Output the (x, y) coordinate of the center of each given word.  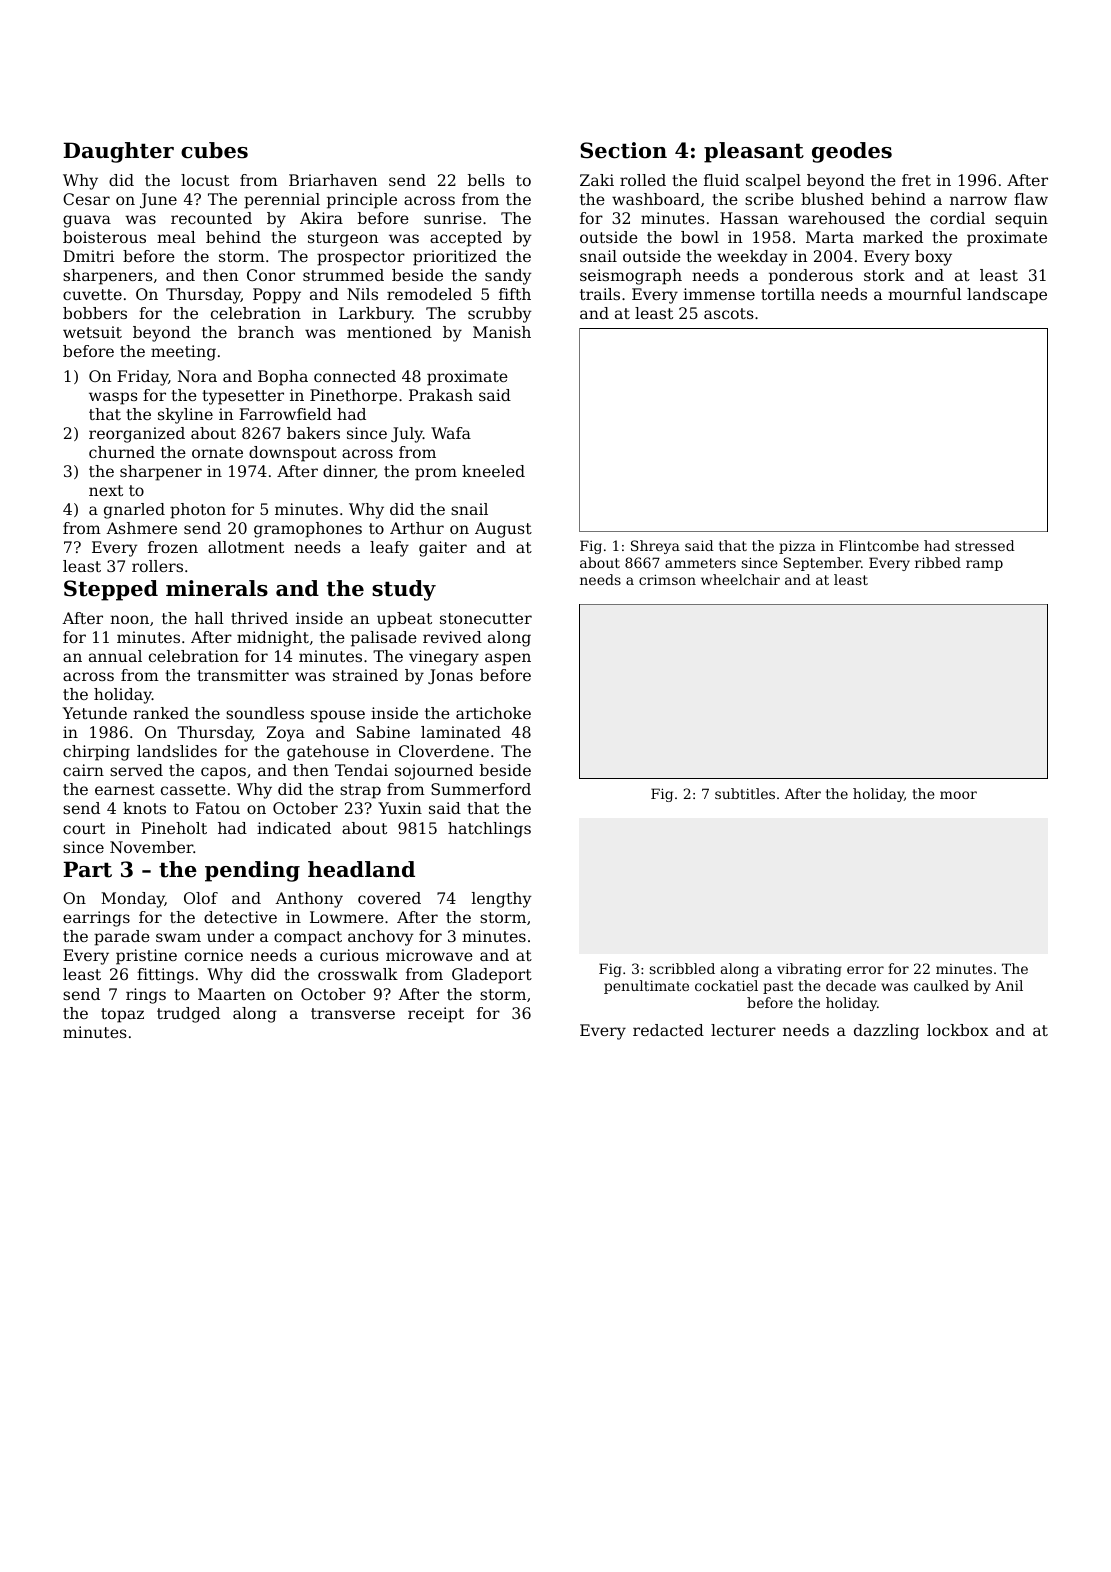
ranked (161, 713)
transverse (353, 1013)
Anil (1009, 985)
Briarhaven (333, 180)
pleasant (754, 152)
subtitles (745, 793)
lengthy (502, 900)
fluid (721, 180)
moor (958, 795)
